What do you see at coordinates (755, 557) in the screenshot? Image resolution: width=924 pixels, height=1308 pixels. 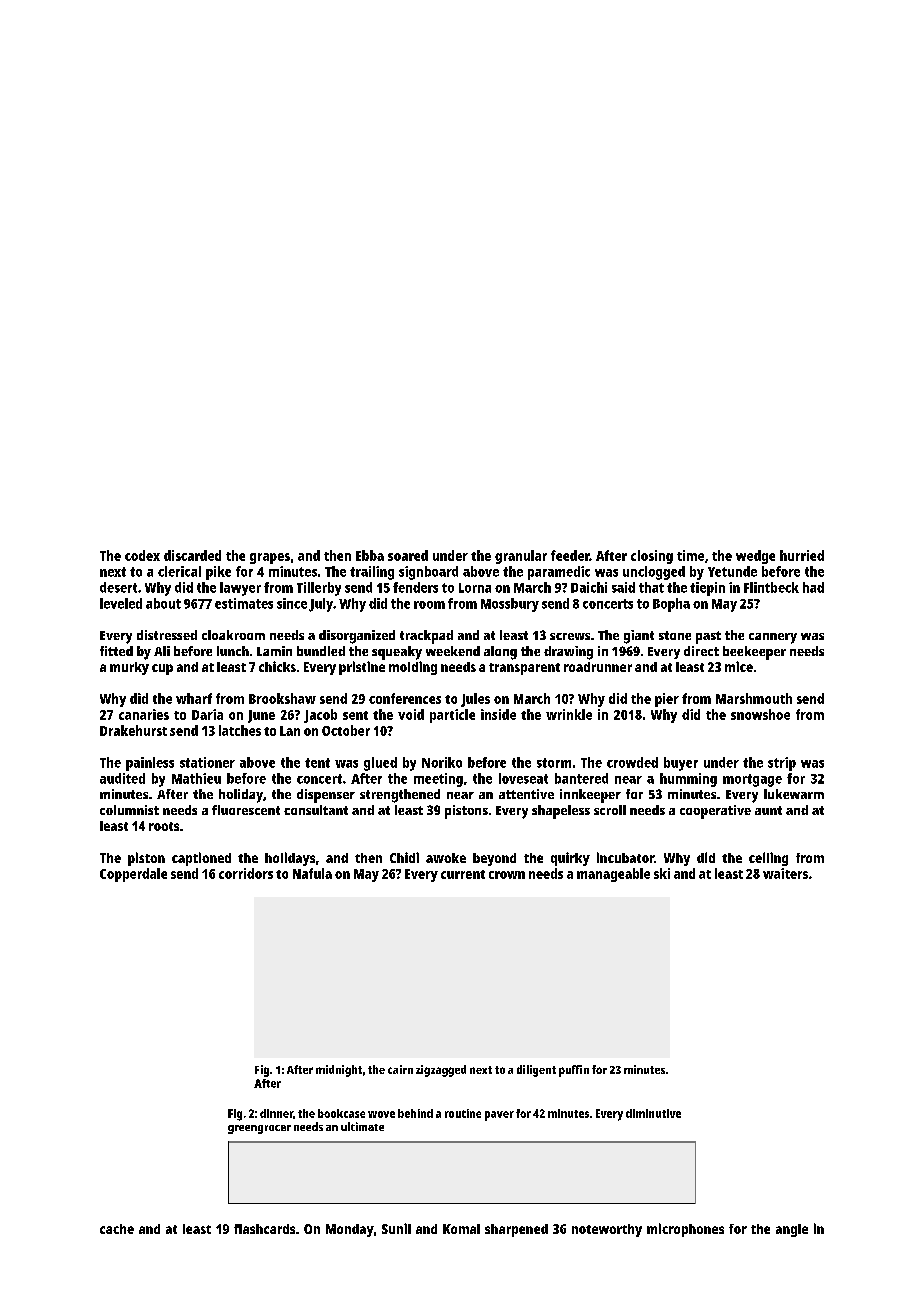 I see `wedge` at bounding box center [755, 557].
